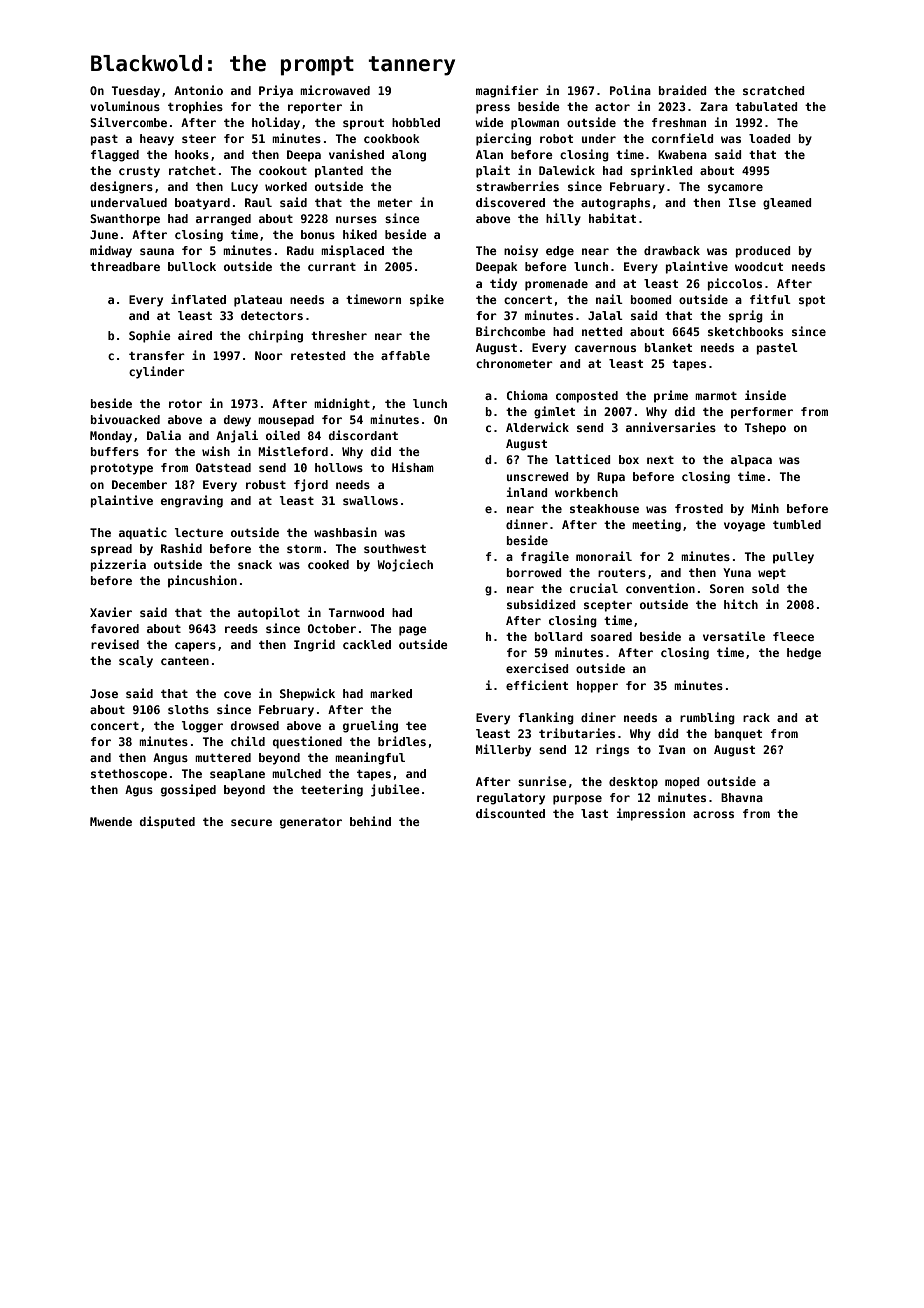 The height and width of the screenshot is (1308, 924). Describe the element at coordinates (503, 750) in the screenshot. I see `Millerby` at that location.
